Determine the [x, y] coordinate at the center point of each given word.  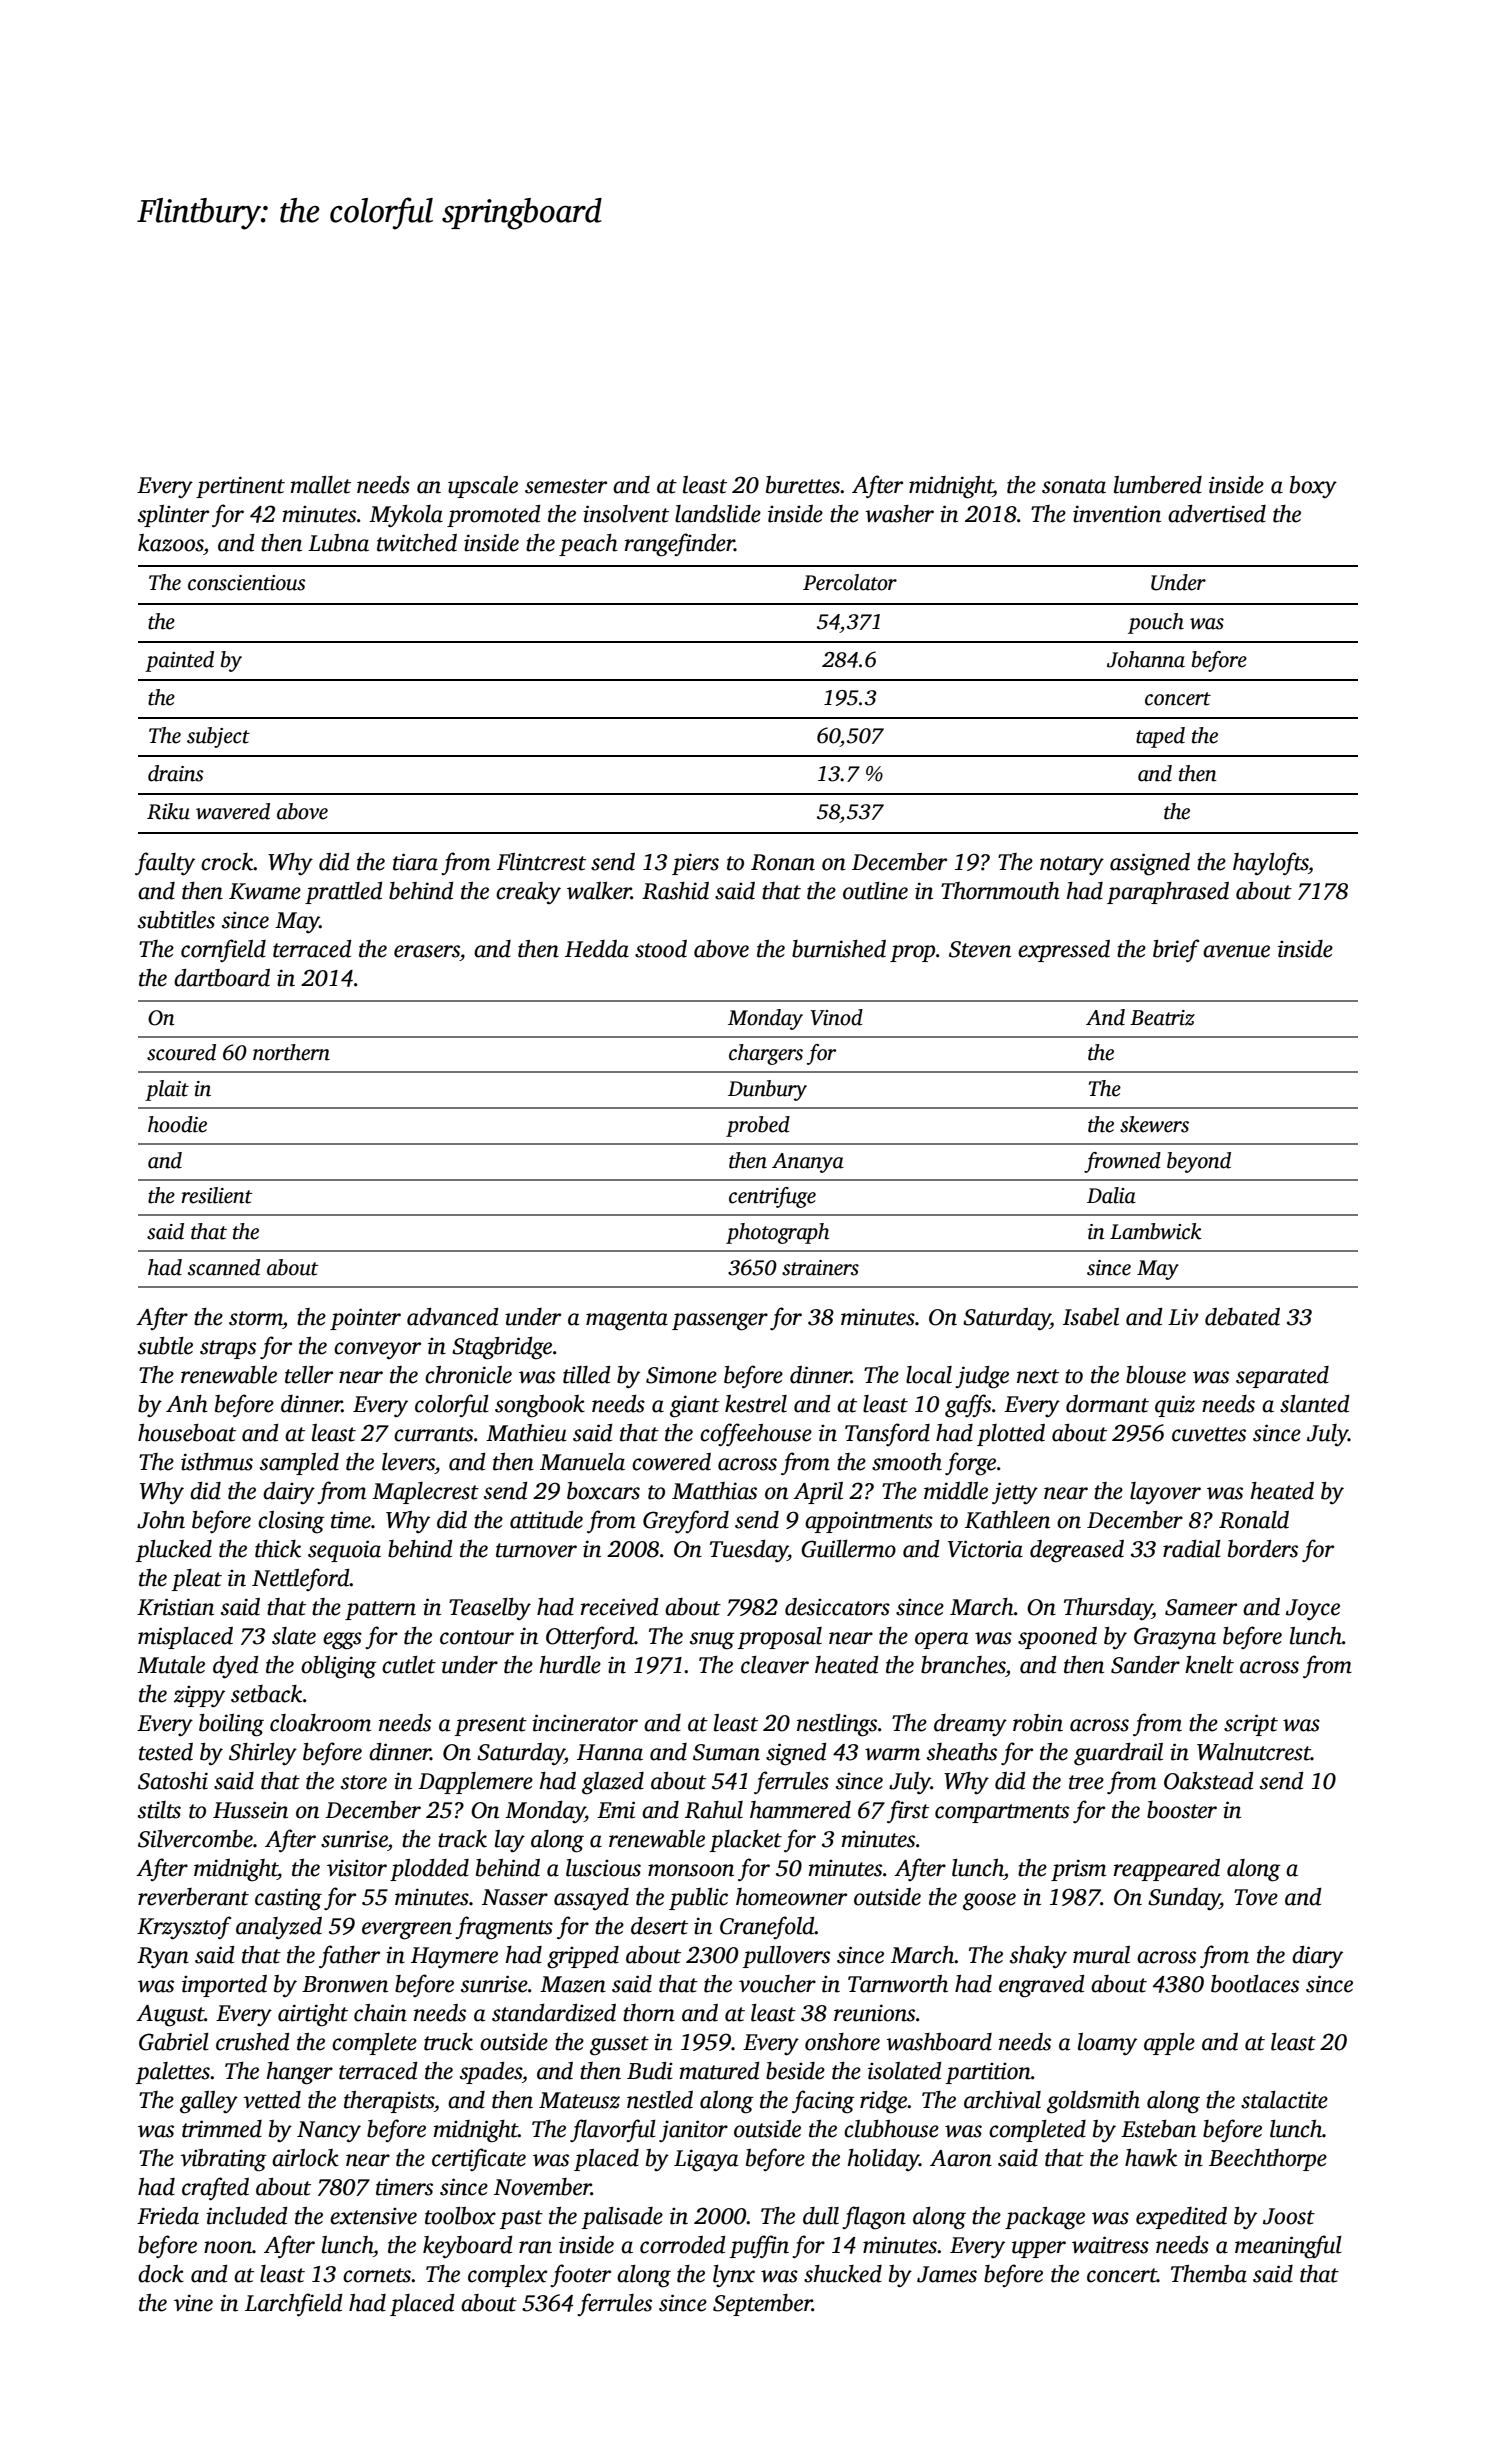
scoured [181, 1052]
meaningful [1288, 2247]
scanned [224, 1267]
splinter [173, 516]
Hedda [597, 949]
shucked [843, 2274]
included [247, 2216]
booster [1182, 1810]
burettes [803, 485]
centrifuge [772, 1197]
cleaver [775, 1665]
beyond [1199, 1162]
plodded [429, 1870]
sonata [1074, 486]
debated [1242, 1317]
